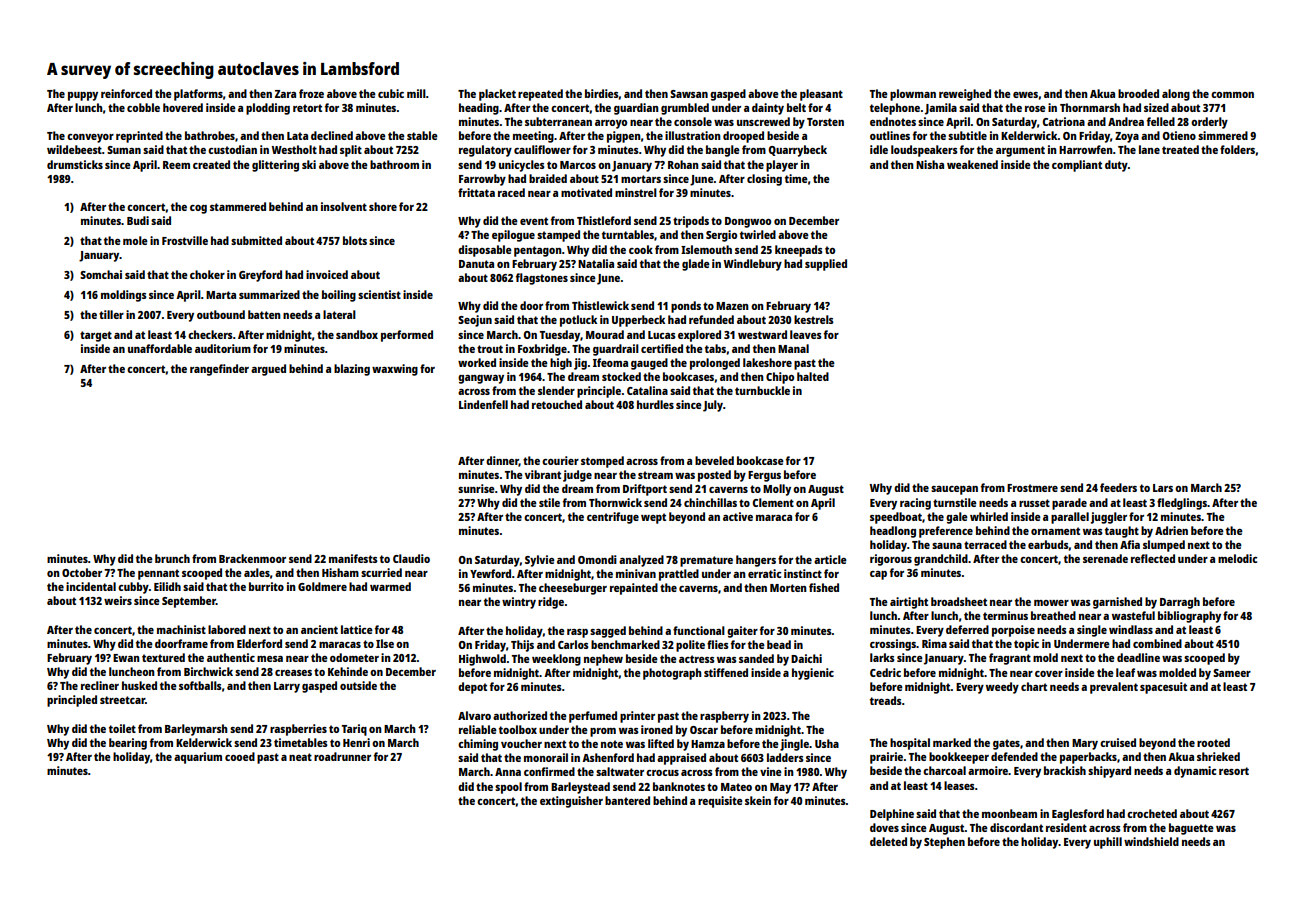 The height and width of the screenshot is (924, 1308). Describe the element at coordinates (944, 843) in the screenshot. I see `Stephen` at that location.
